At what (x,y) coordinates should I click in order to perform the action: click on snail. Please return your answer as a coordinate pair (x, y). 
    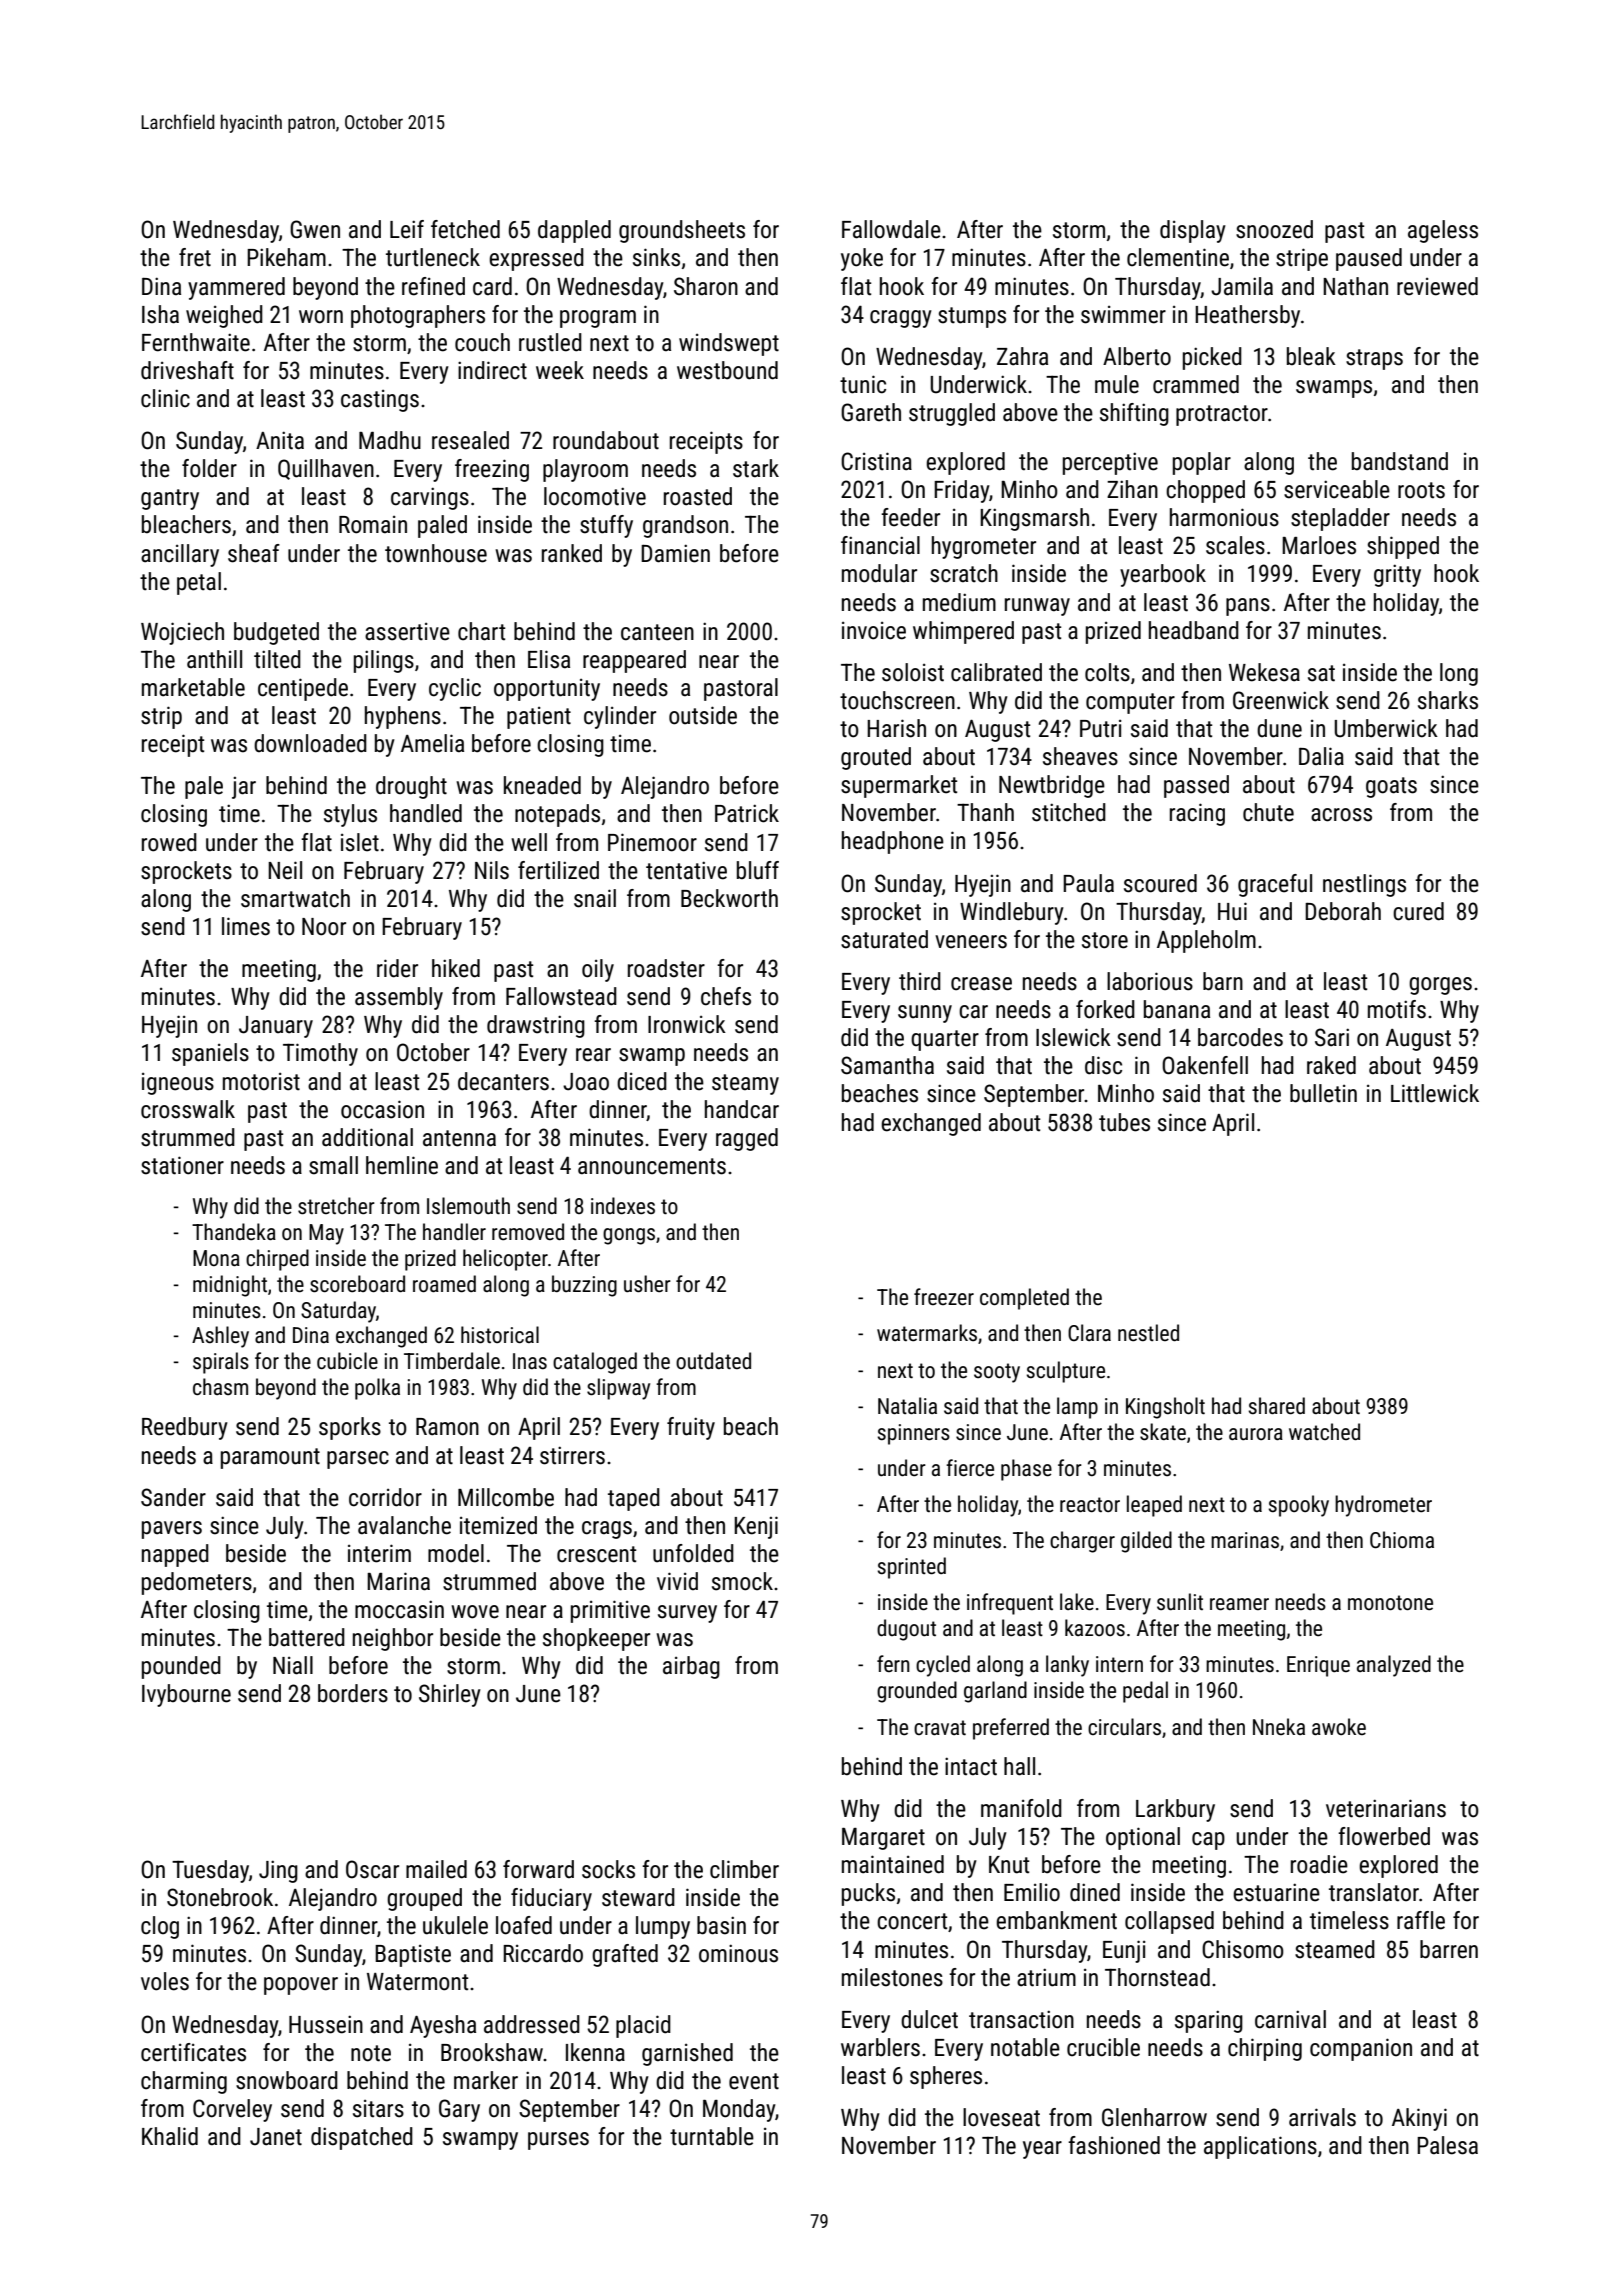
    Looking at the image, I should click on (595, 898).
